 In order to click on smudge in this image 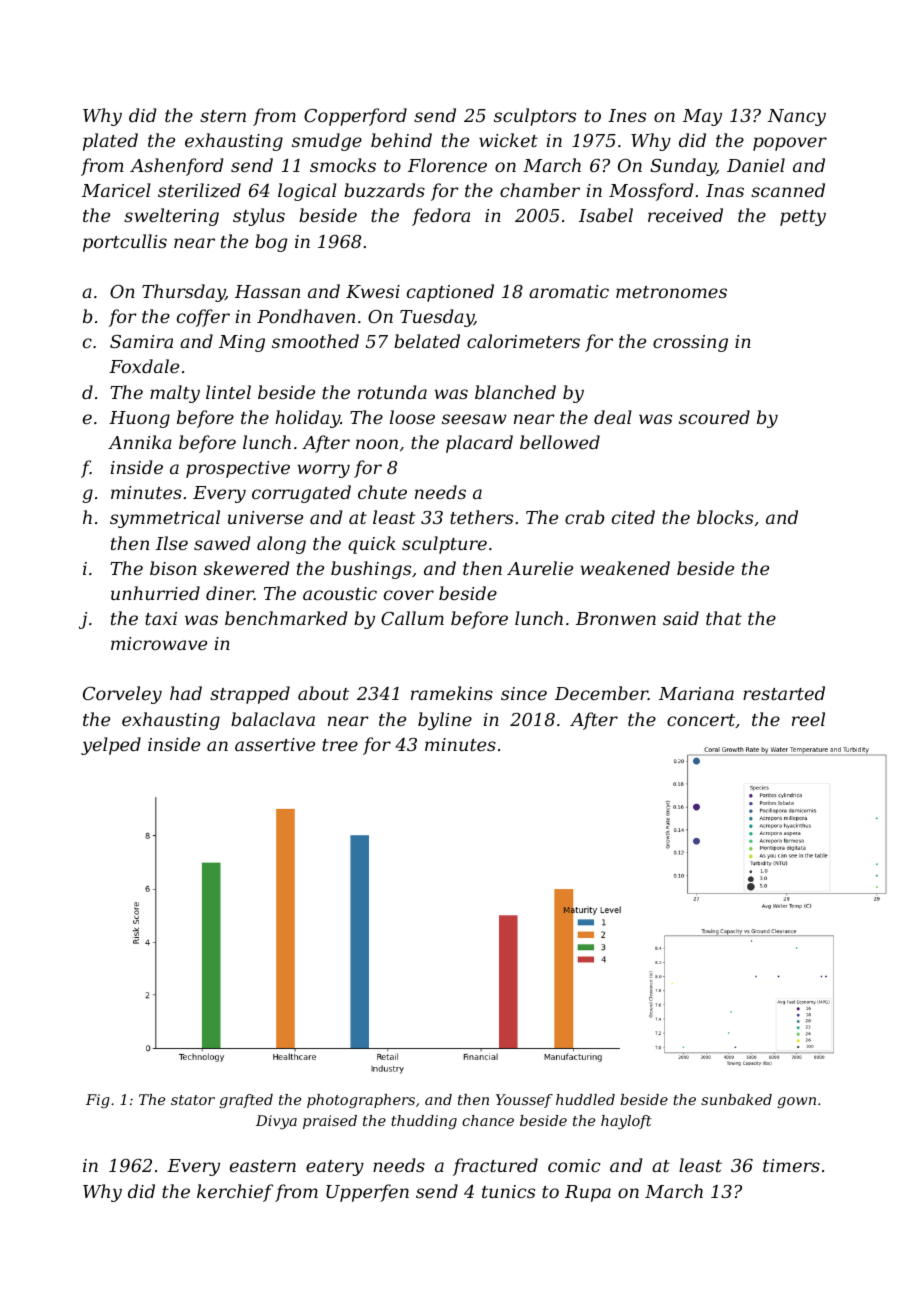, I will do `click(327, 142)`.
